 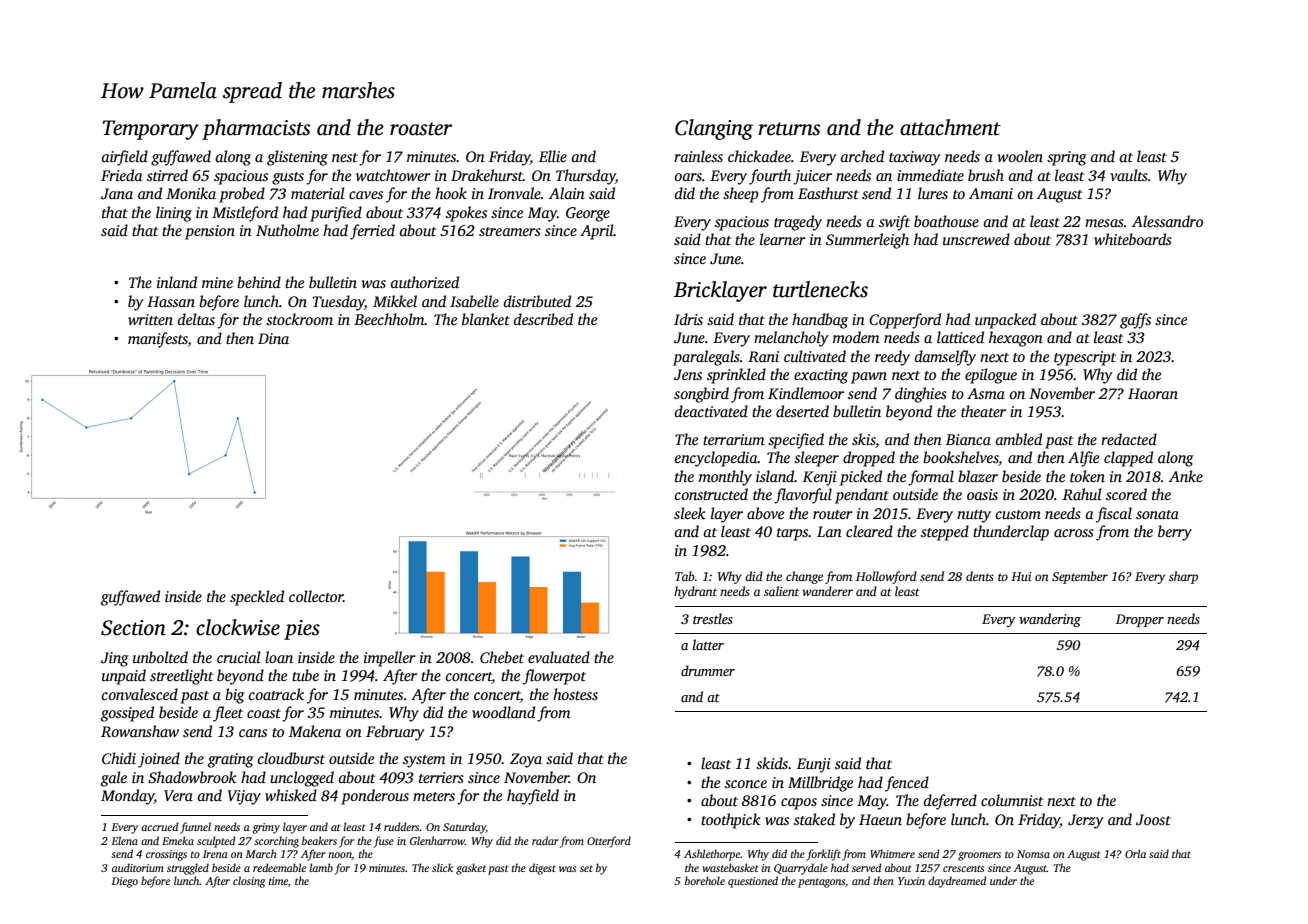 What do you see at coordinates (318, 193) in the screenshot?
I see `material` at bounding box center [318, 193].
